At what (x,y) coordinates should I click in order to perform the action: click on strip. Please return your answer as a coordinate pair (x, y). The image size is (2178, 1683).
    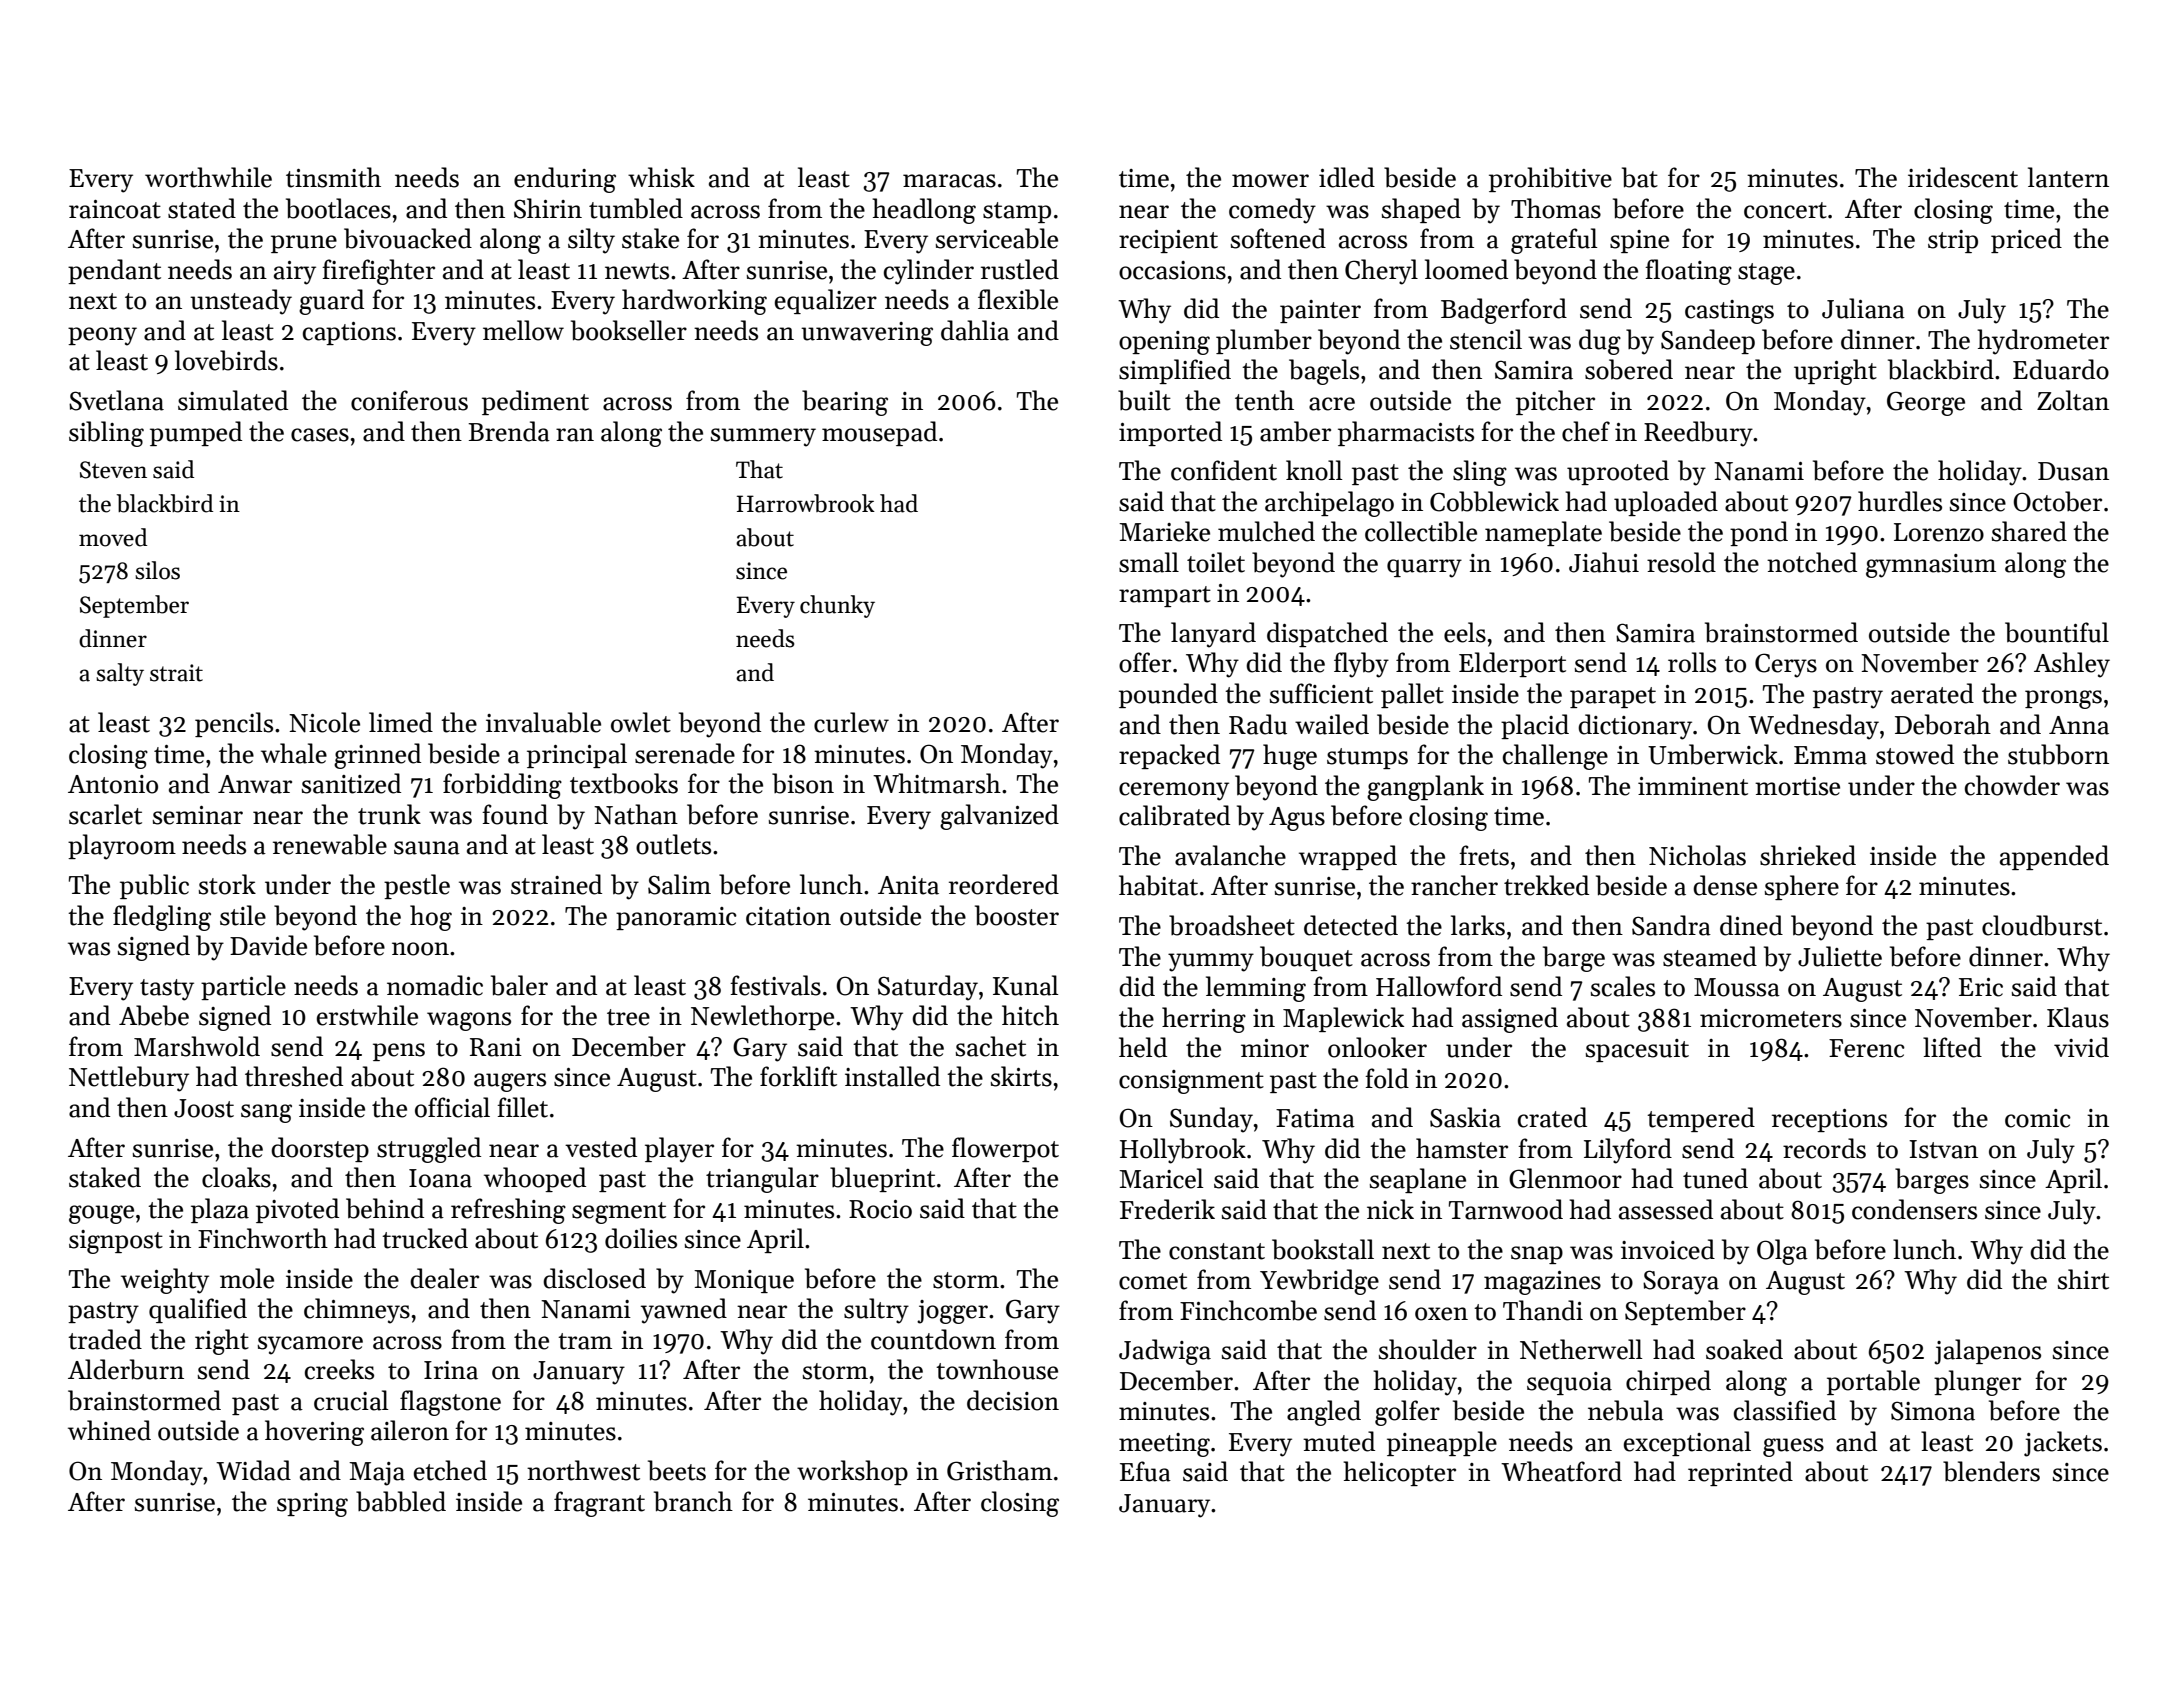
    Looking at the image, I should click on (1953, 241).
